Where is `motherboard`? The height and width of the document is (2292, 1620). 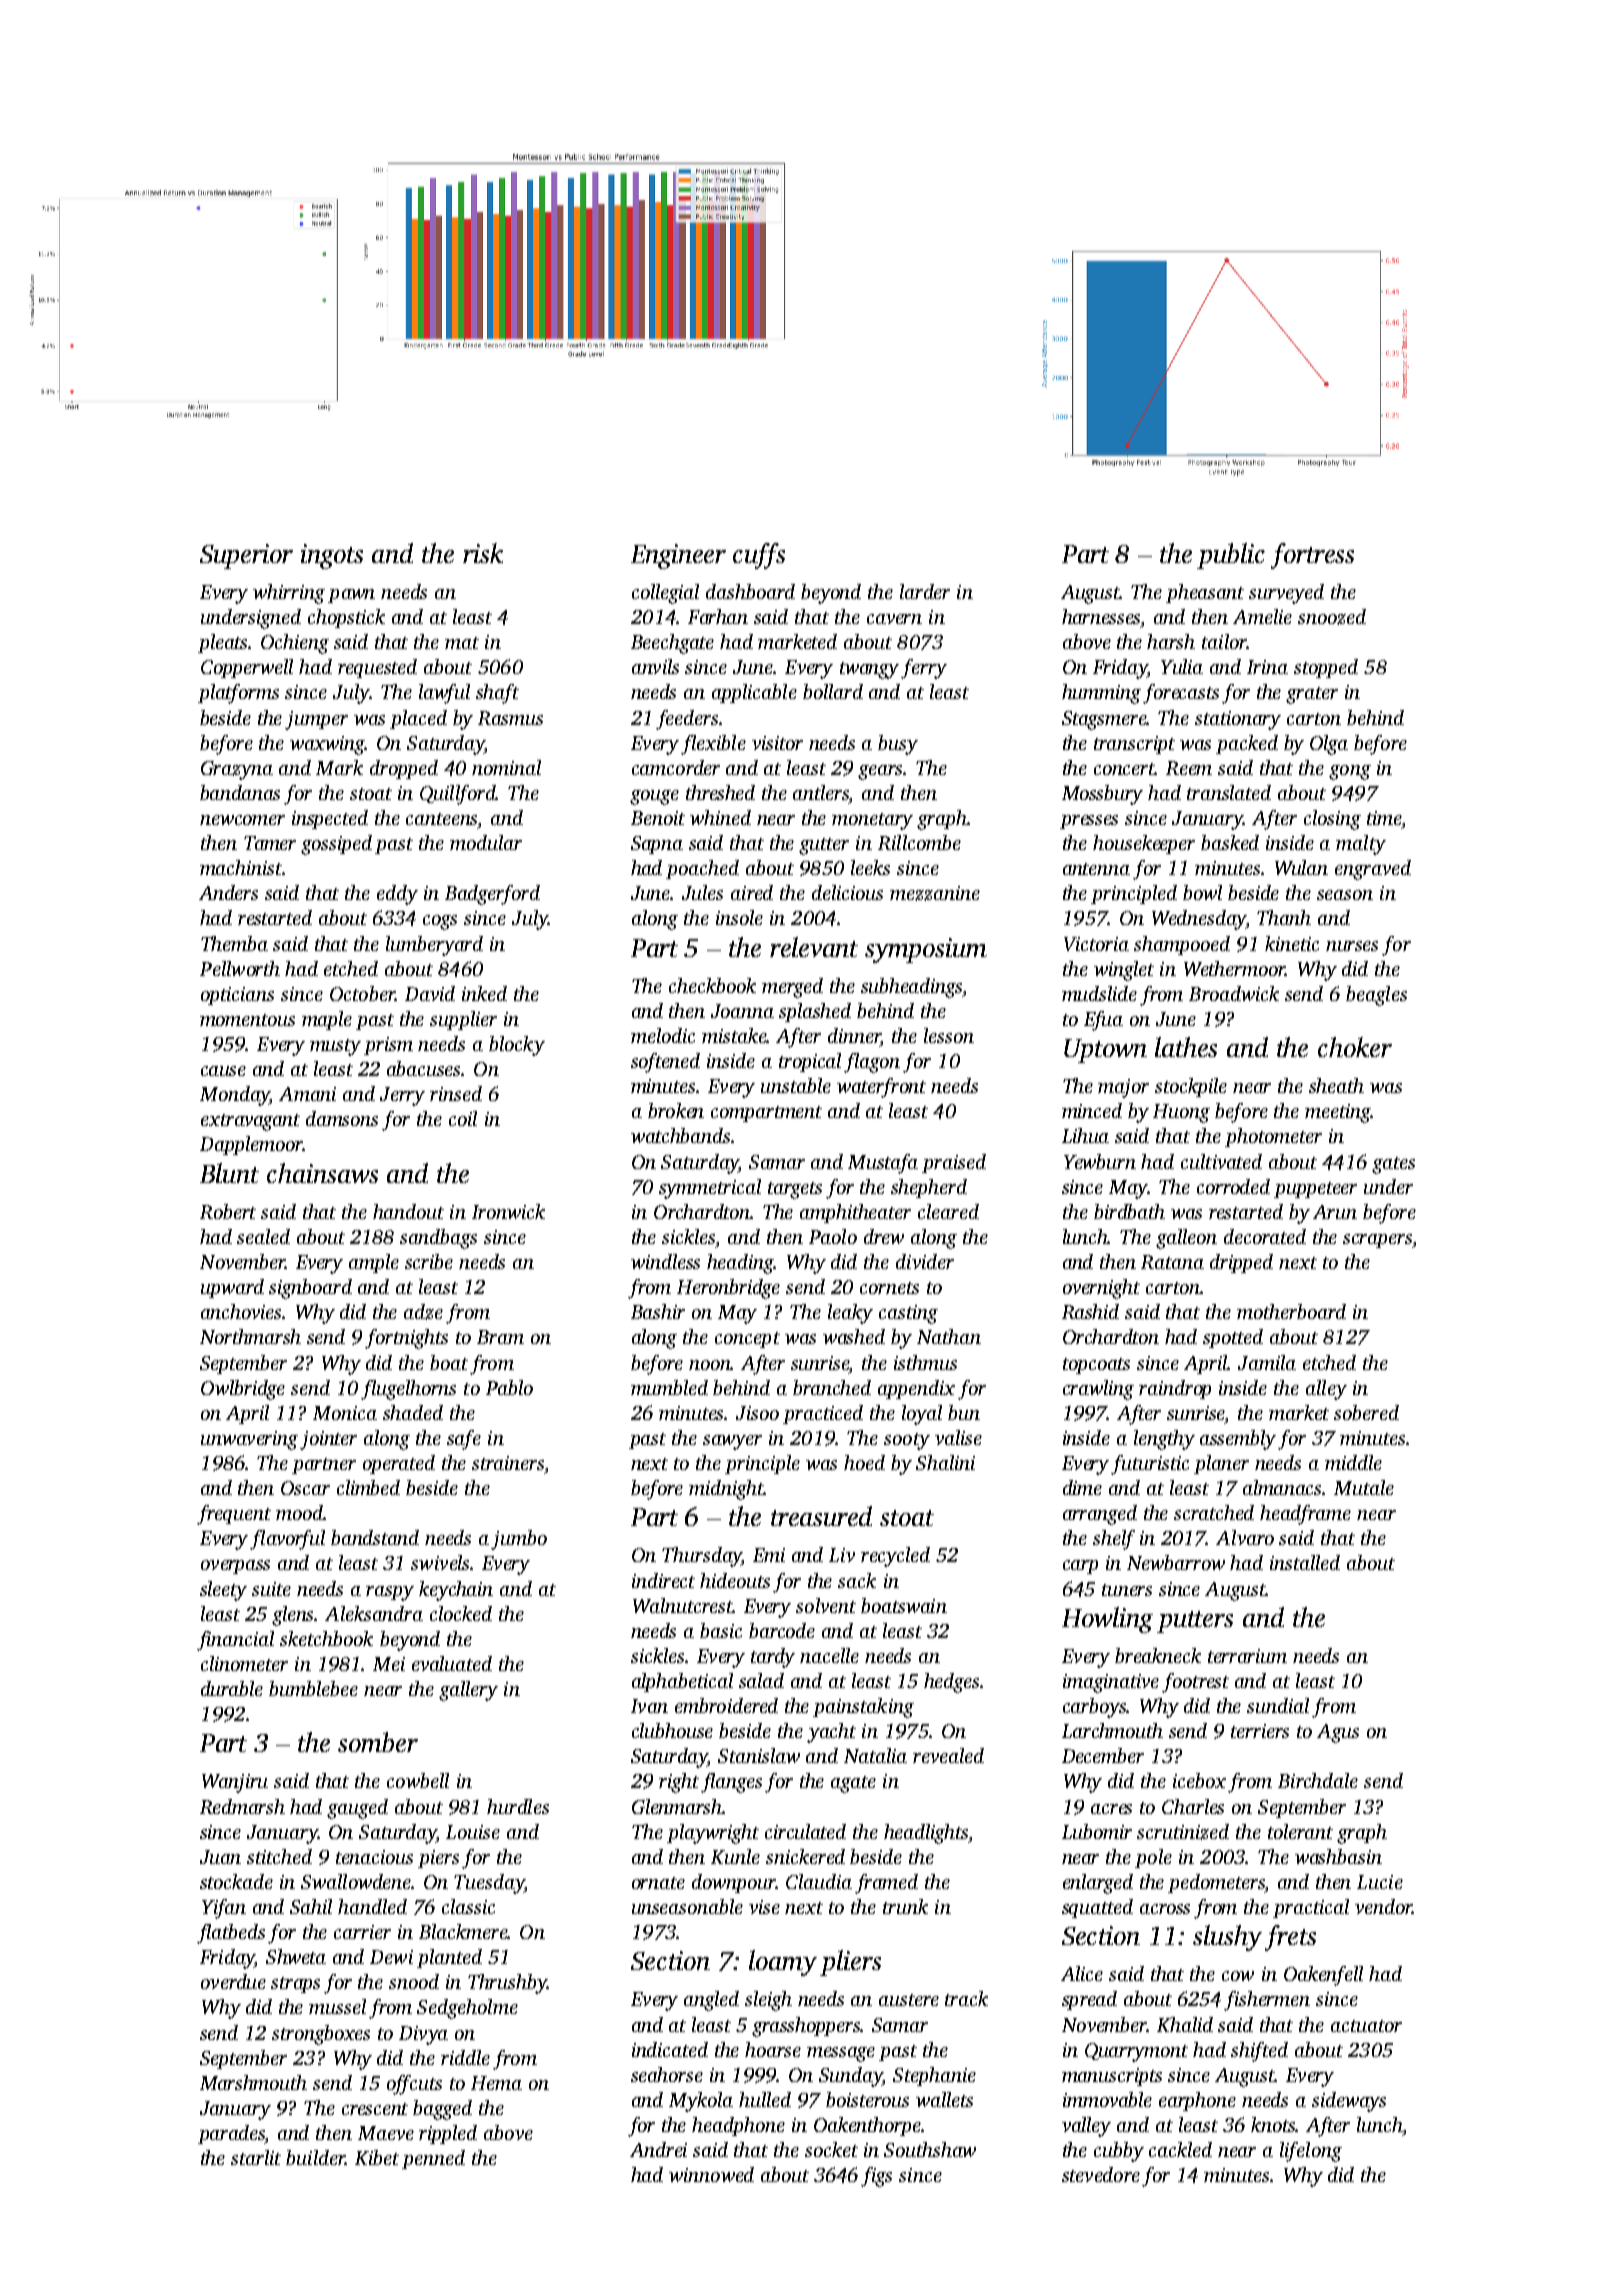 motherboard is located at coordinates (1291, 1311).
